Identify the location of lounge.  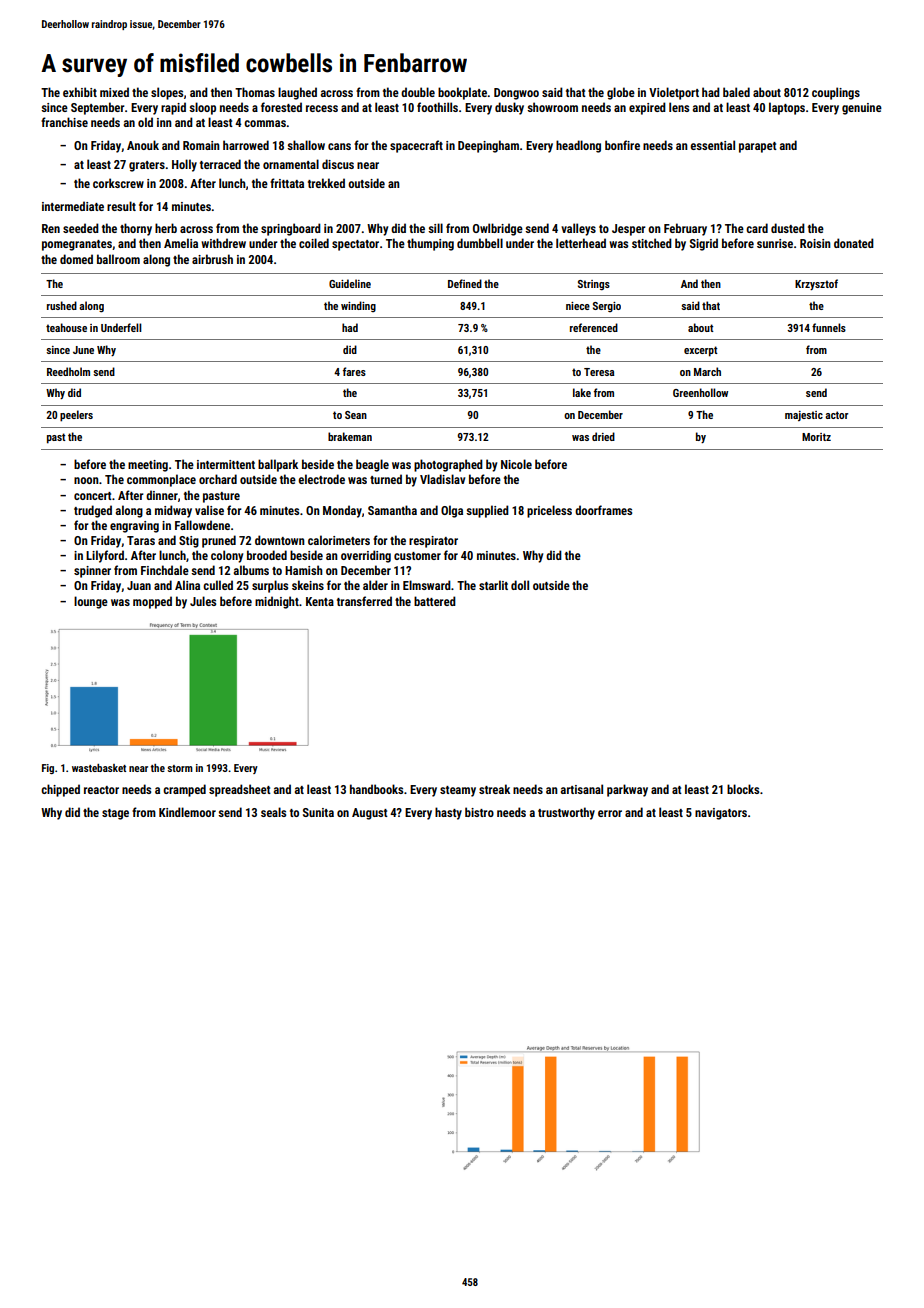
(91, 602).
